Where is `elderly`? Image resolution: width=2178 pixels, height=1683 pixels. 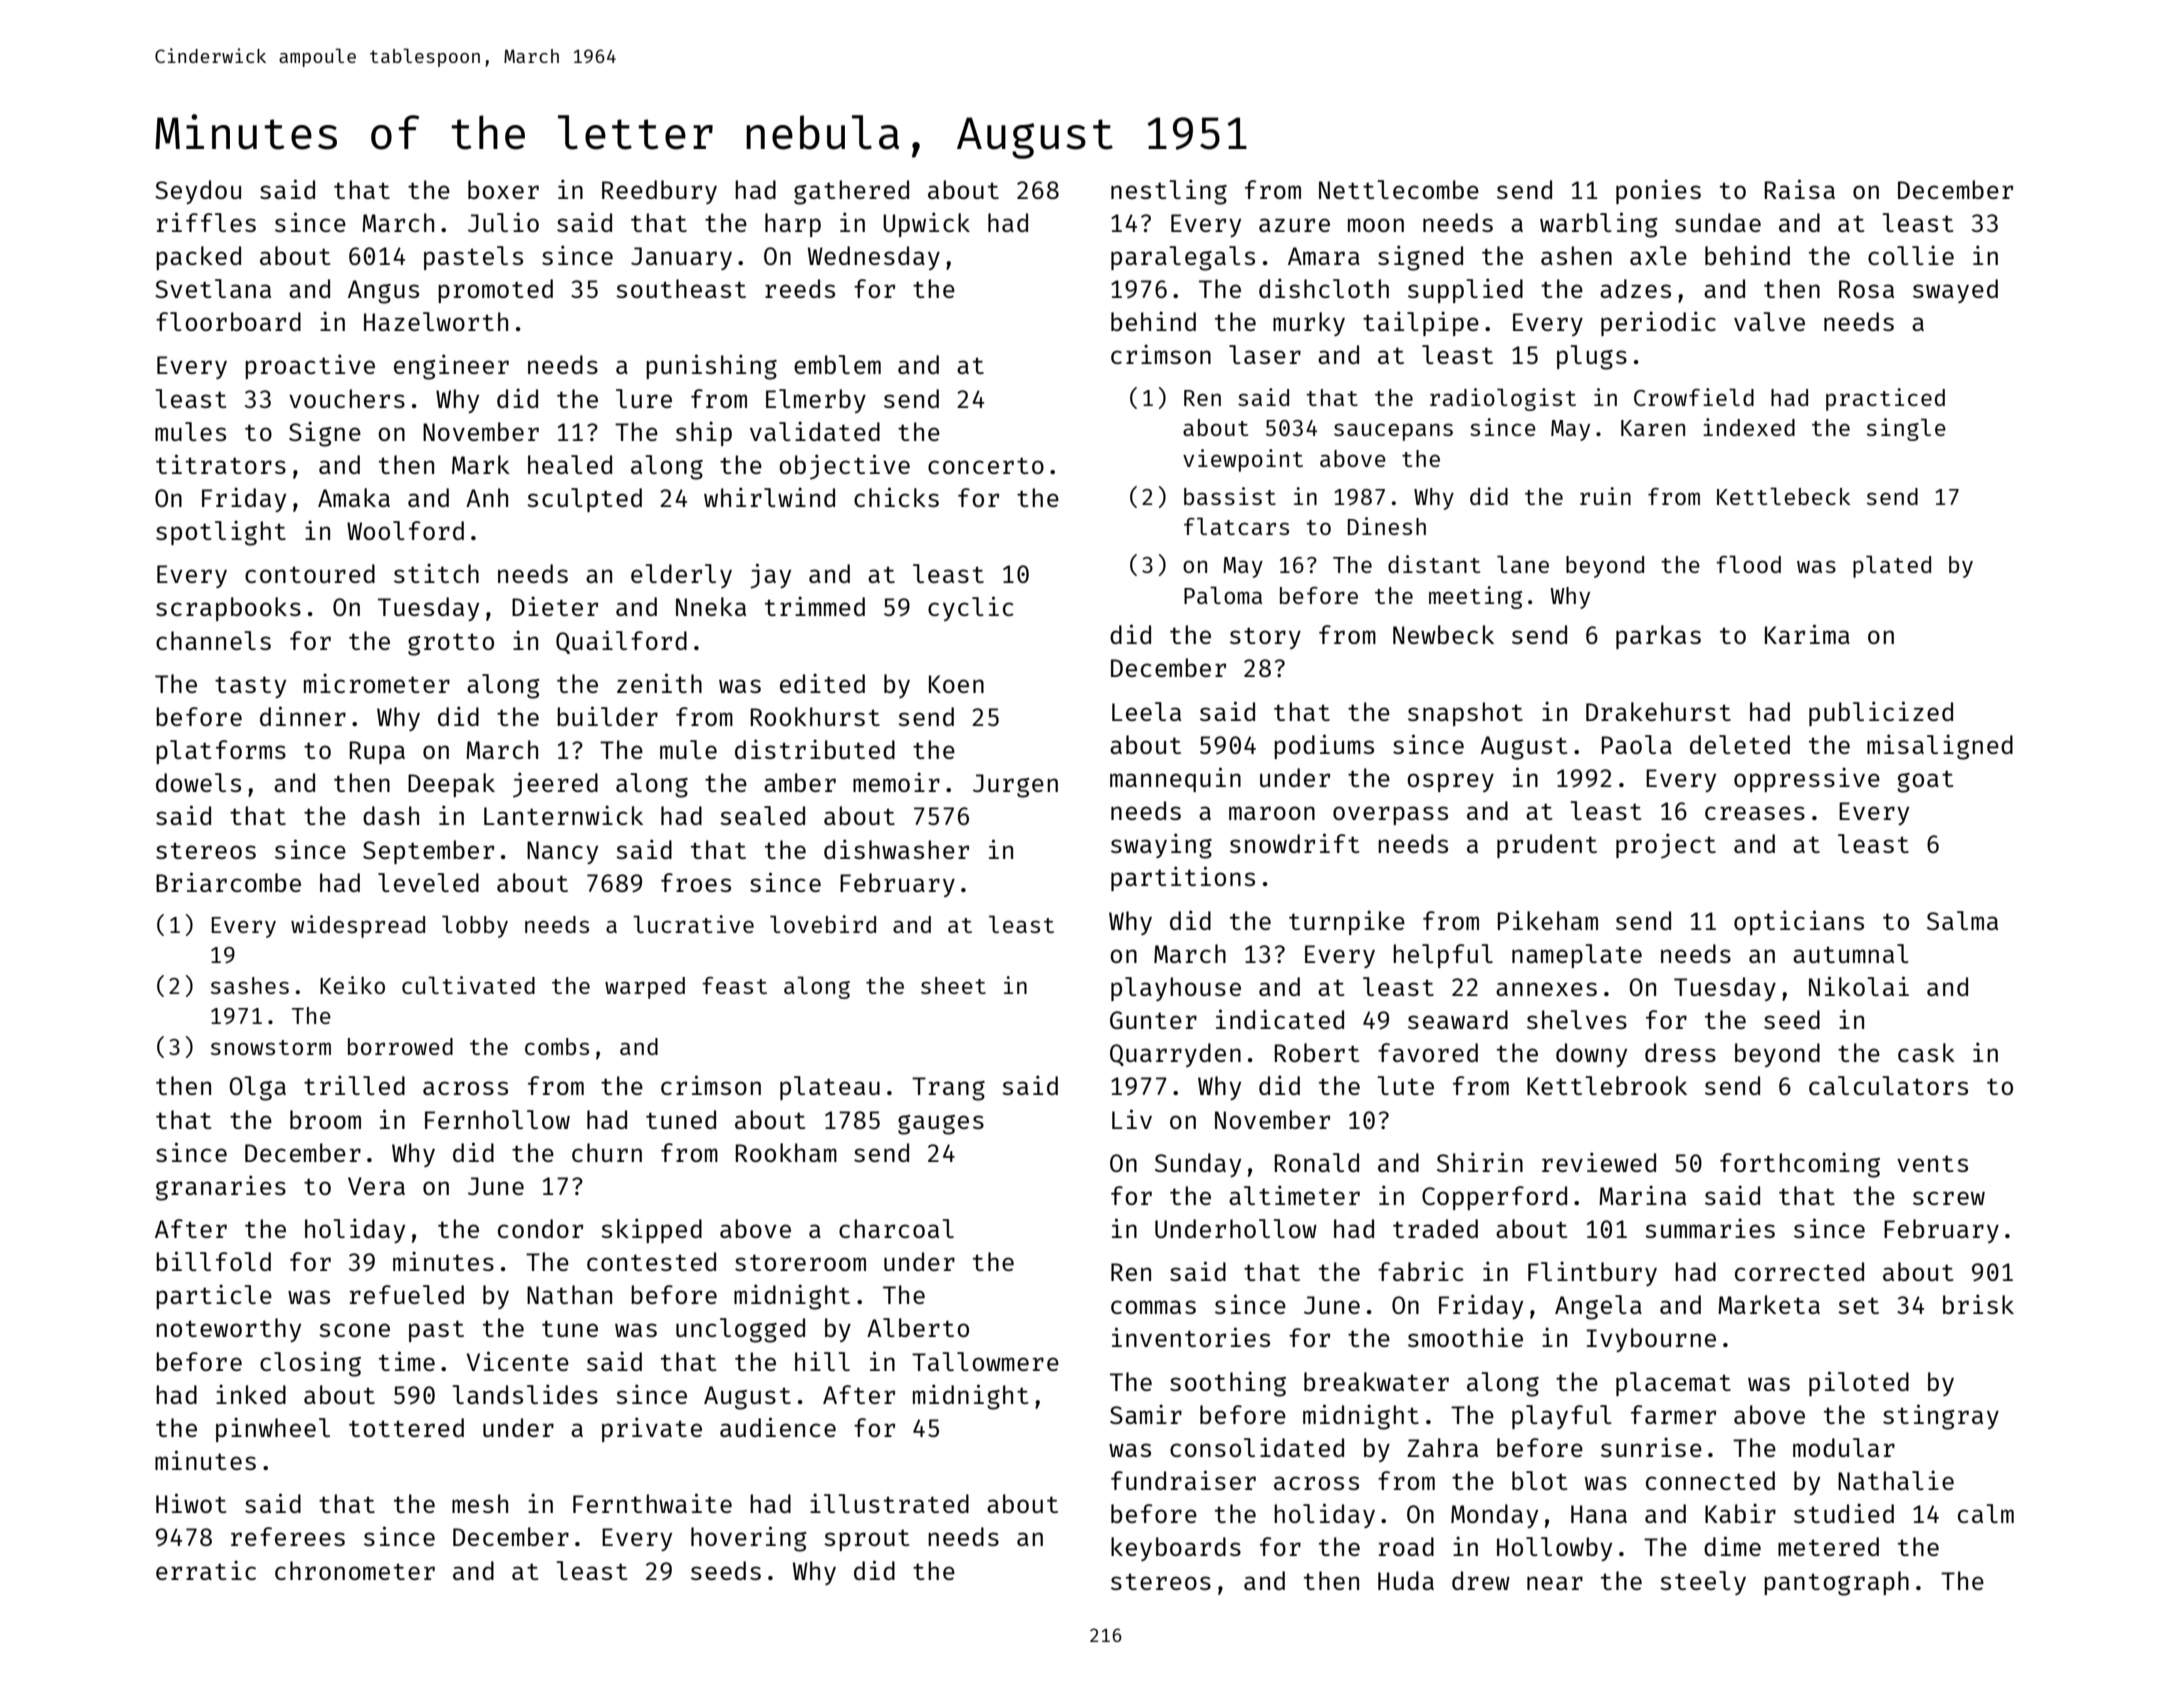 elderly is located at coordinates (681, 576).
